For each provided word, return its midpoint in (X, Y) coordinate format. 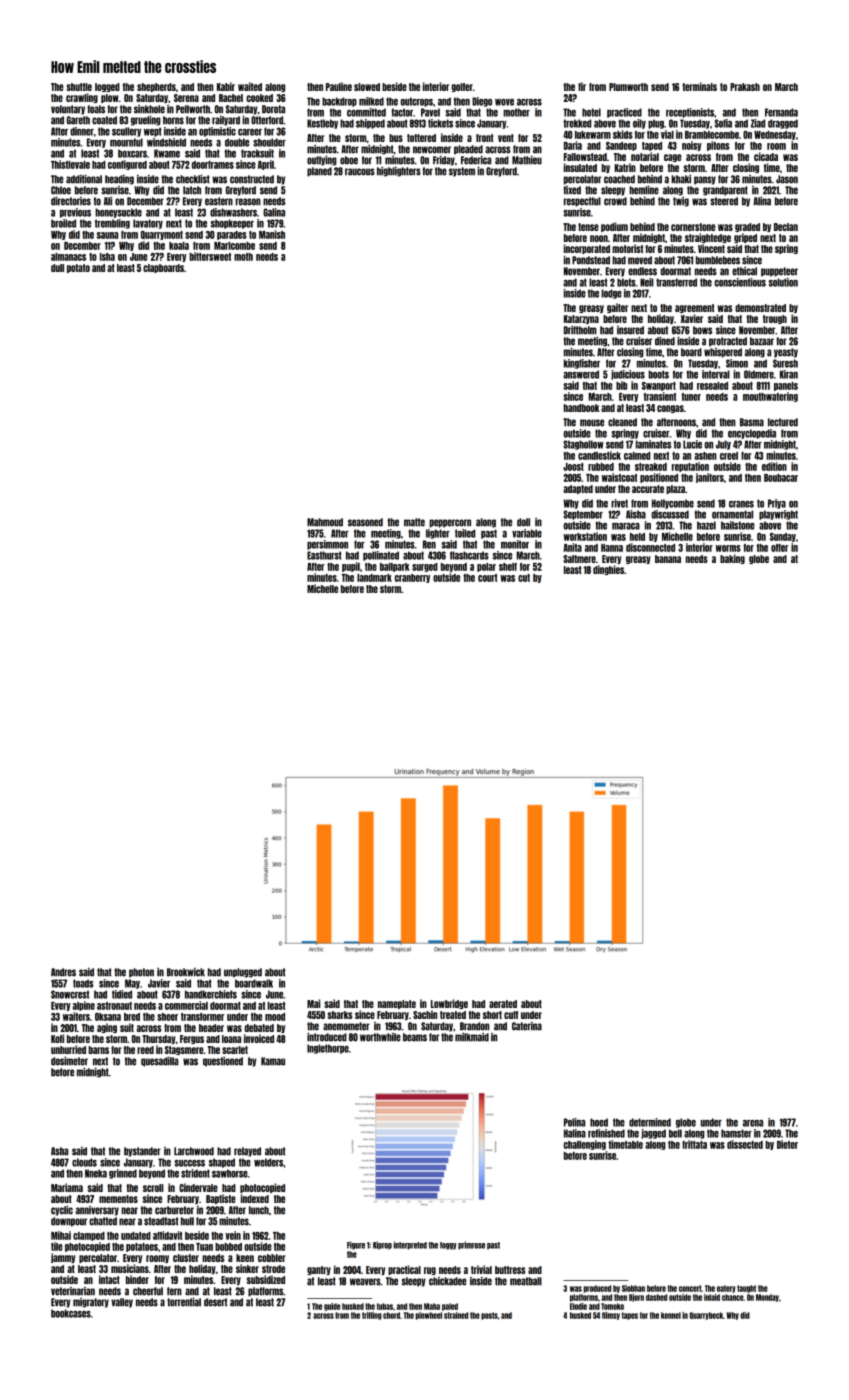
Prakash (745, 87)
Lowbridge (449, 1004)
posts (489, 1316)
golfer (462, 87)
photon (141, 973)
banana (668, 559)
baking (732, 559)
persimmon (327, 545)
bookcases (71, 1313)
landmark (374, 578)
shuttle (79, 87)
